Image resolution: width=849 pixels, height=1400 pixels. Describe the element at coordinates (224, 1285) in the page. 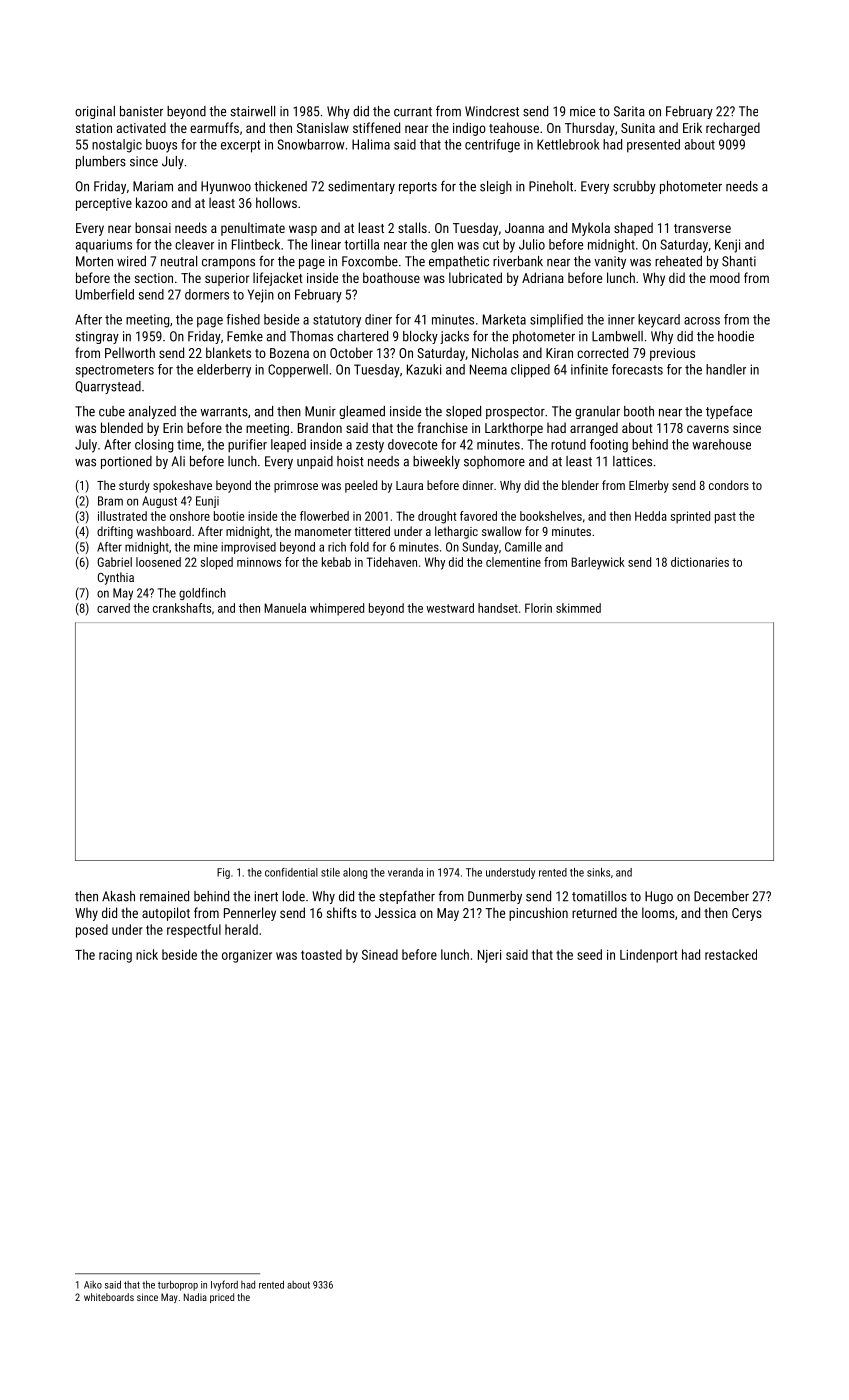

I see `Ivyford` at that location.
